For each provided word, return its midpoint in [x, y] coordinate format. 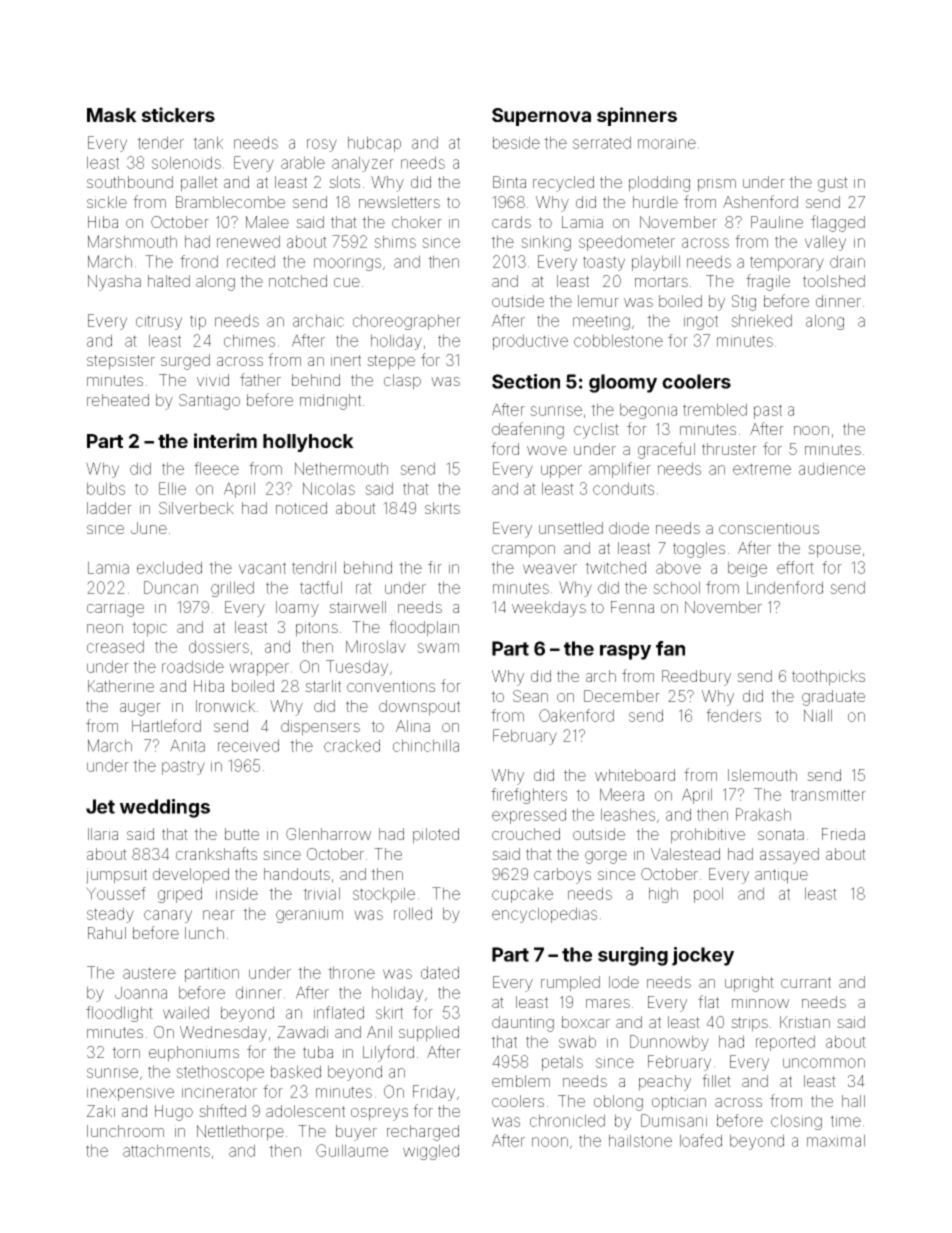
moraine [667, 143]
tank [208, 142]
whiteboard [635, 775]
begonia [648, 411]
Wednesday [223, 1034]
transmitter [828, 795]
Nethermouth [341, 468]
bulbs [106, 488]
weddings [165, 808]
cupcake [522, 895]
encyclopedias [544, 915]
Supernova [541, 117]
